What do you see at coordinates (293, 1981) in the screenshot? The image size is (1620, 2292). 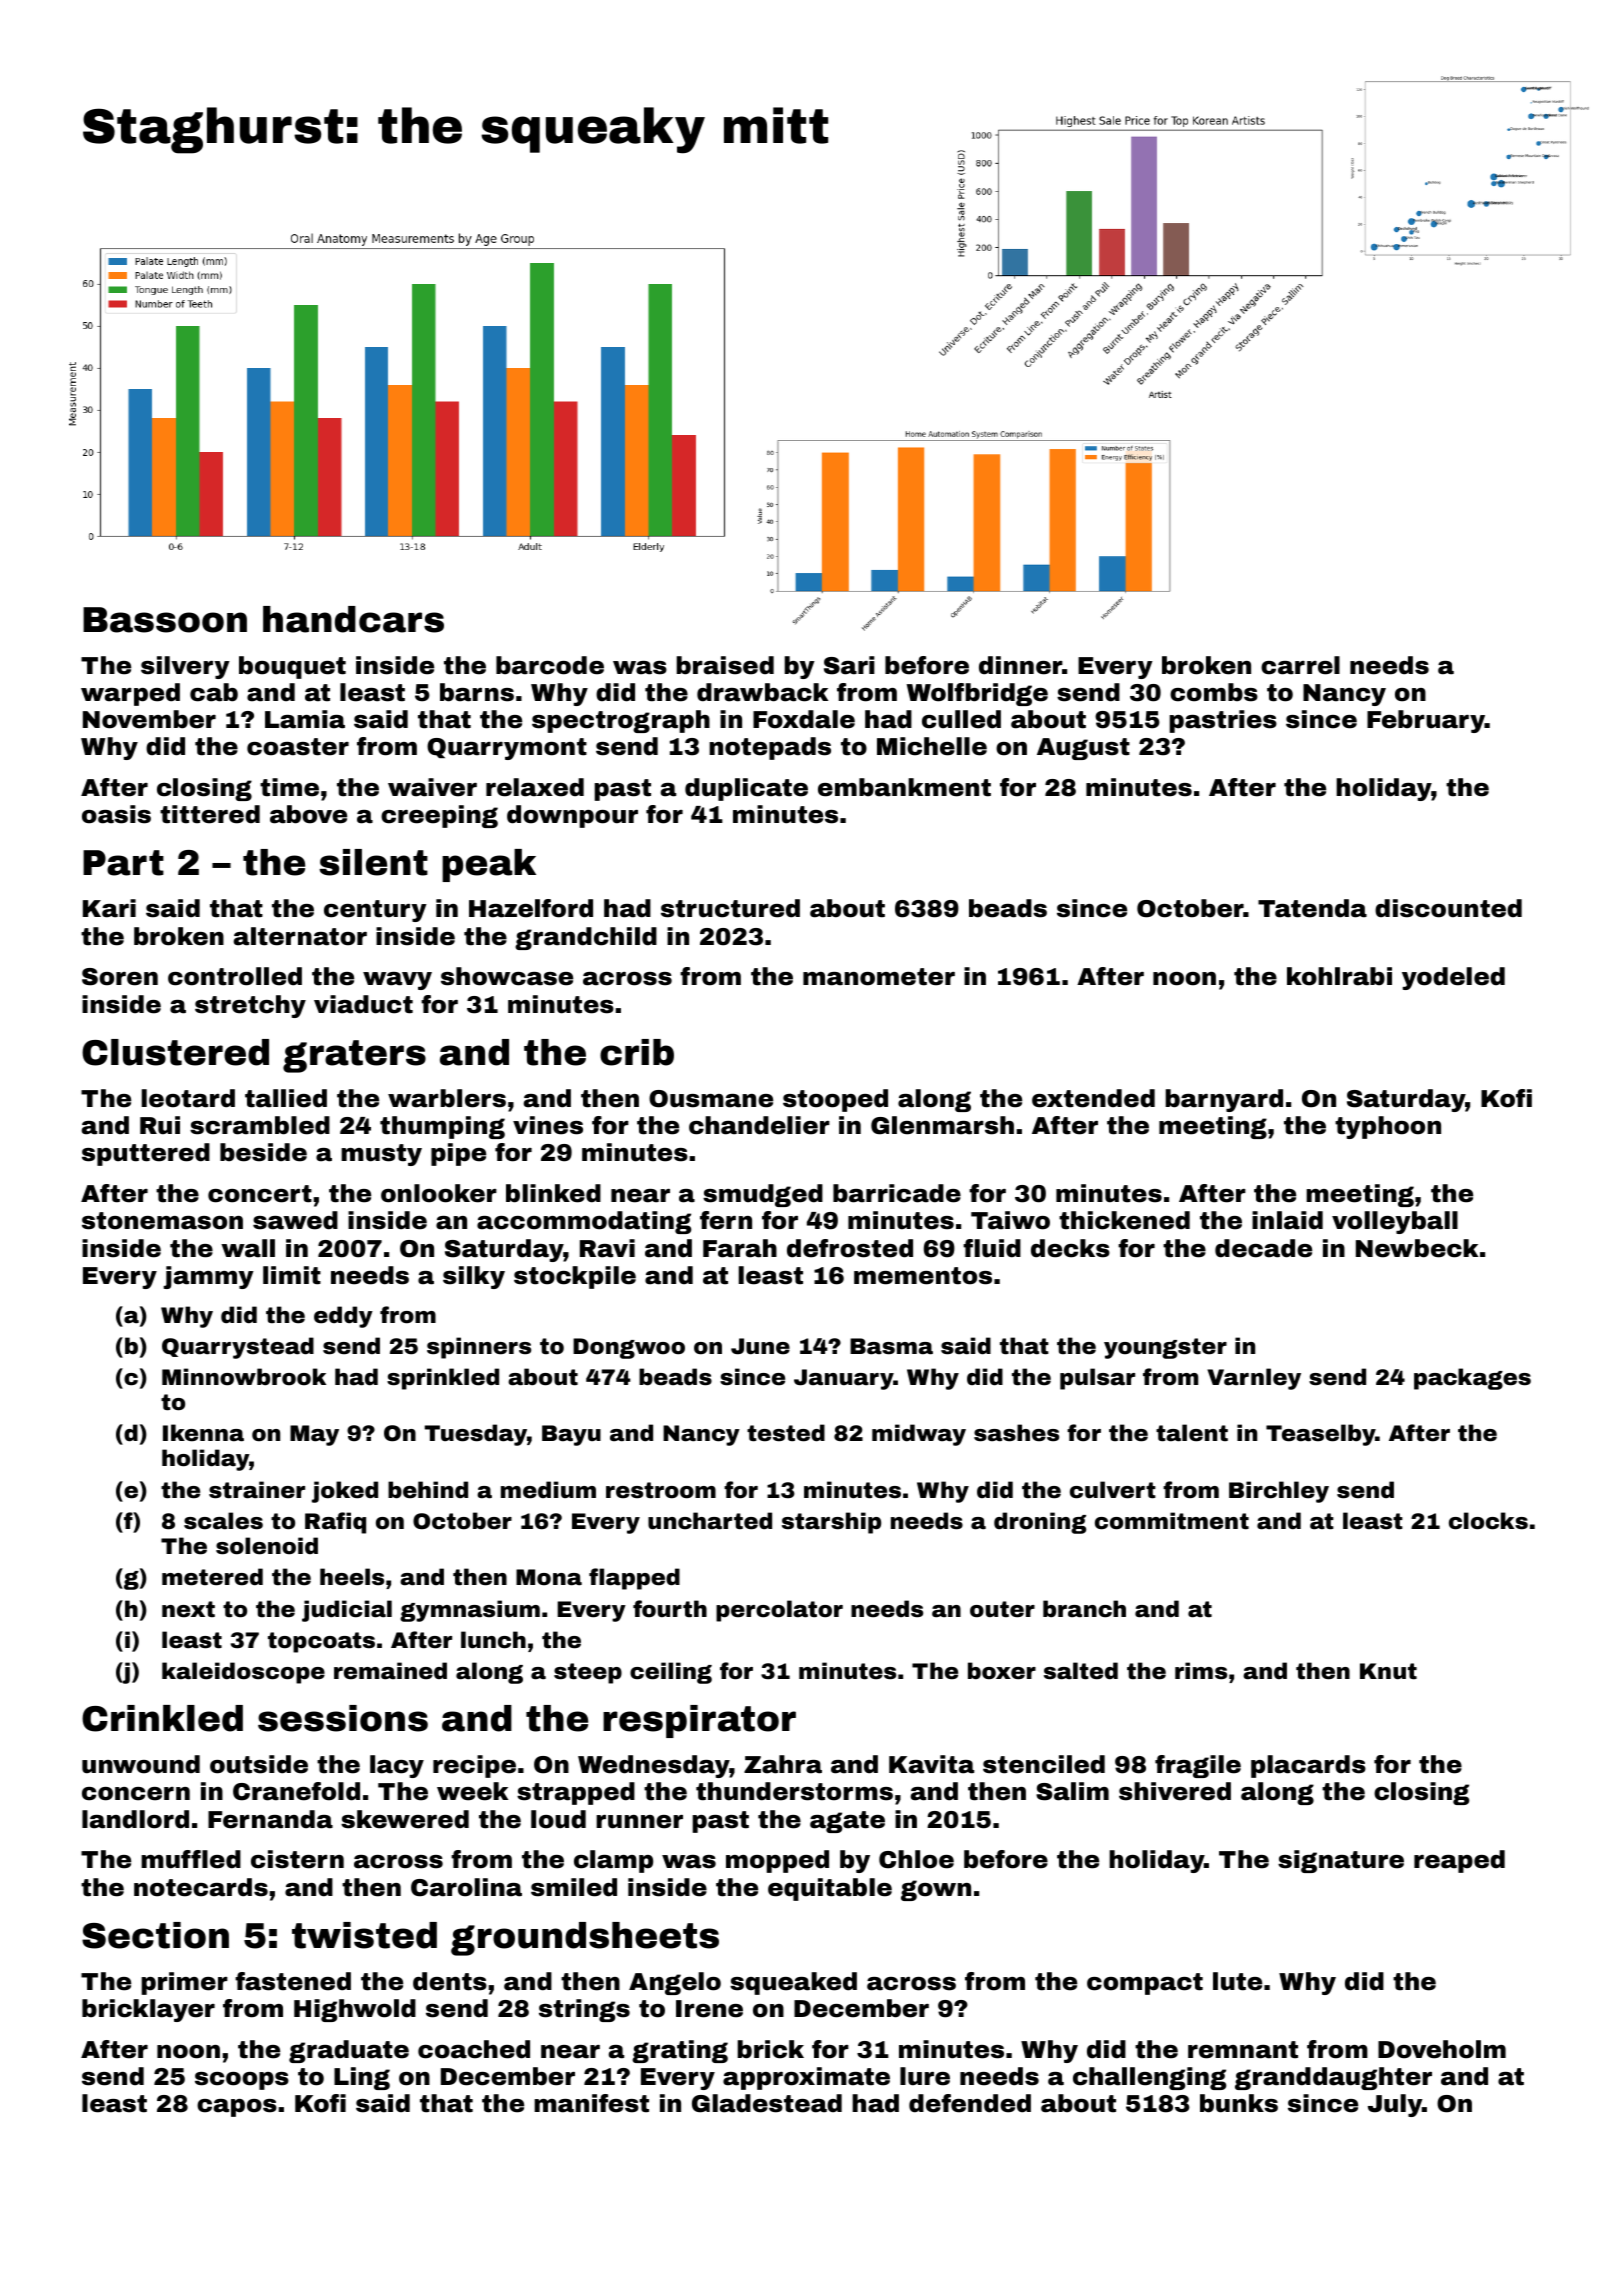 I see `fastened` at bounding box center [293, 1981].
